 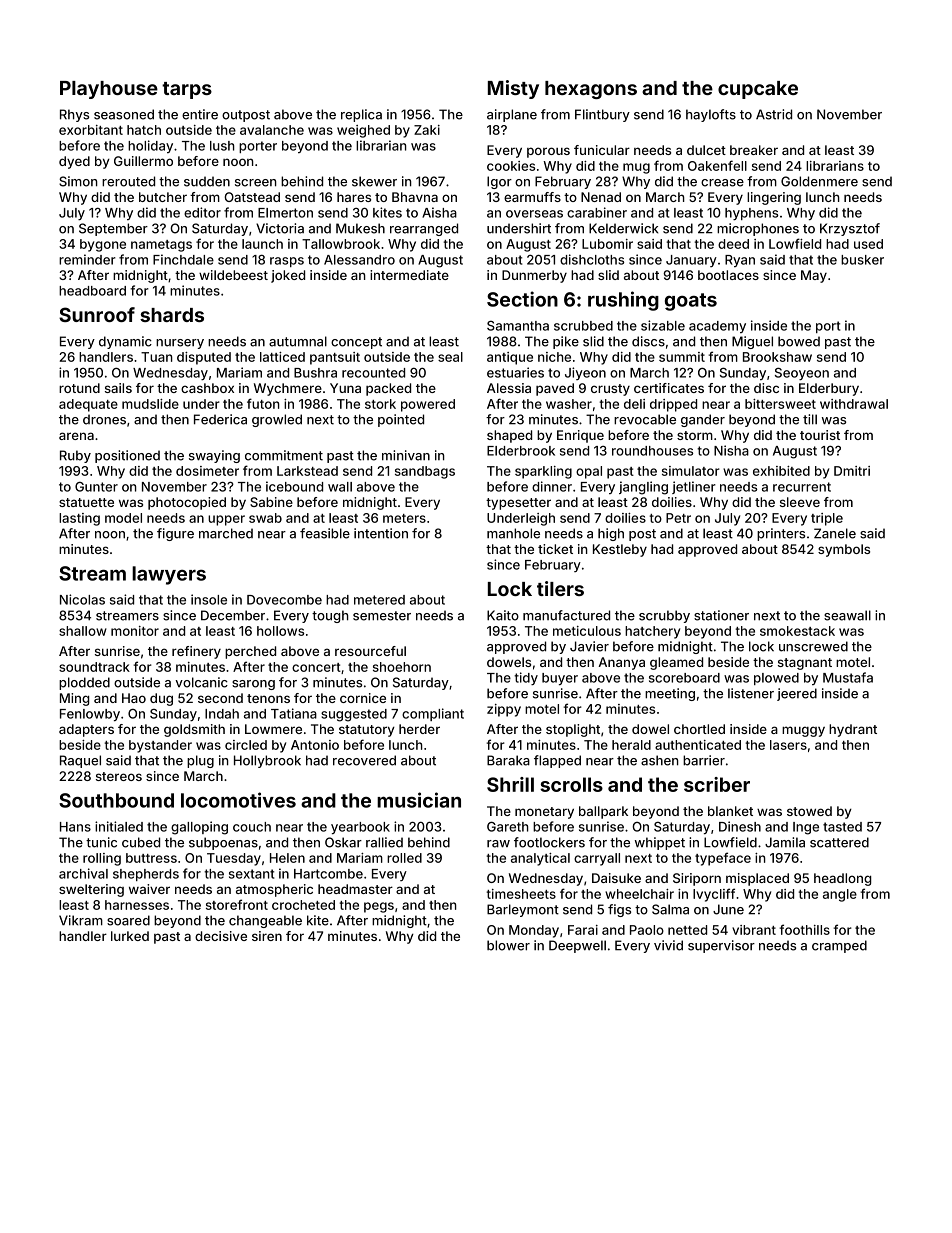 What do you see at coordinates (850, 229) in the screenshot?
I see `Krzysztof` at bounding box center [850, 229].
